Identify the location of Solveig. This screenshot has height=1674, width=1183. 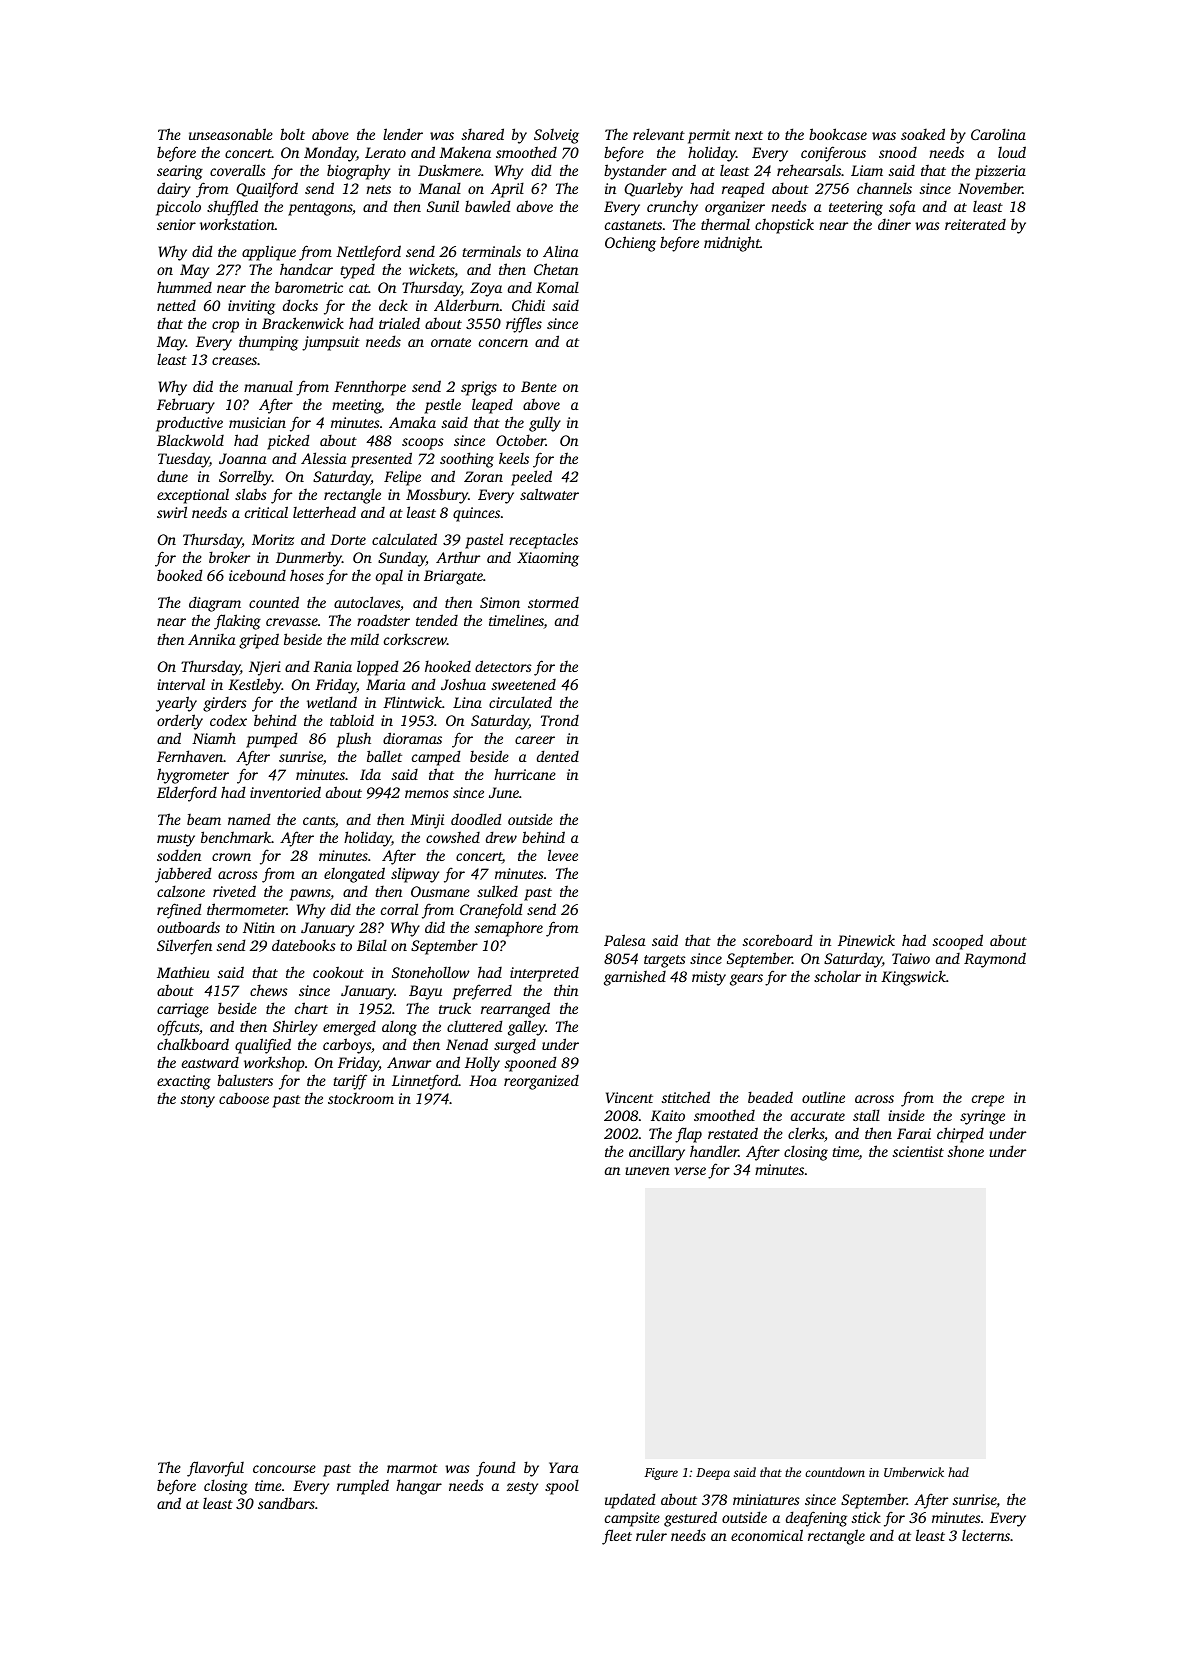
(556, 136).
